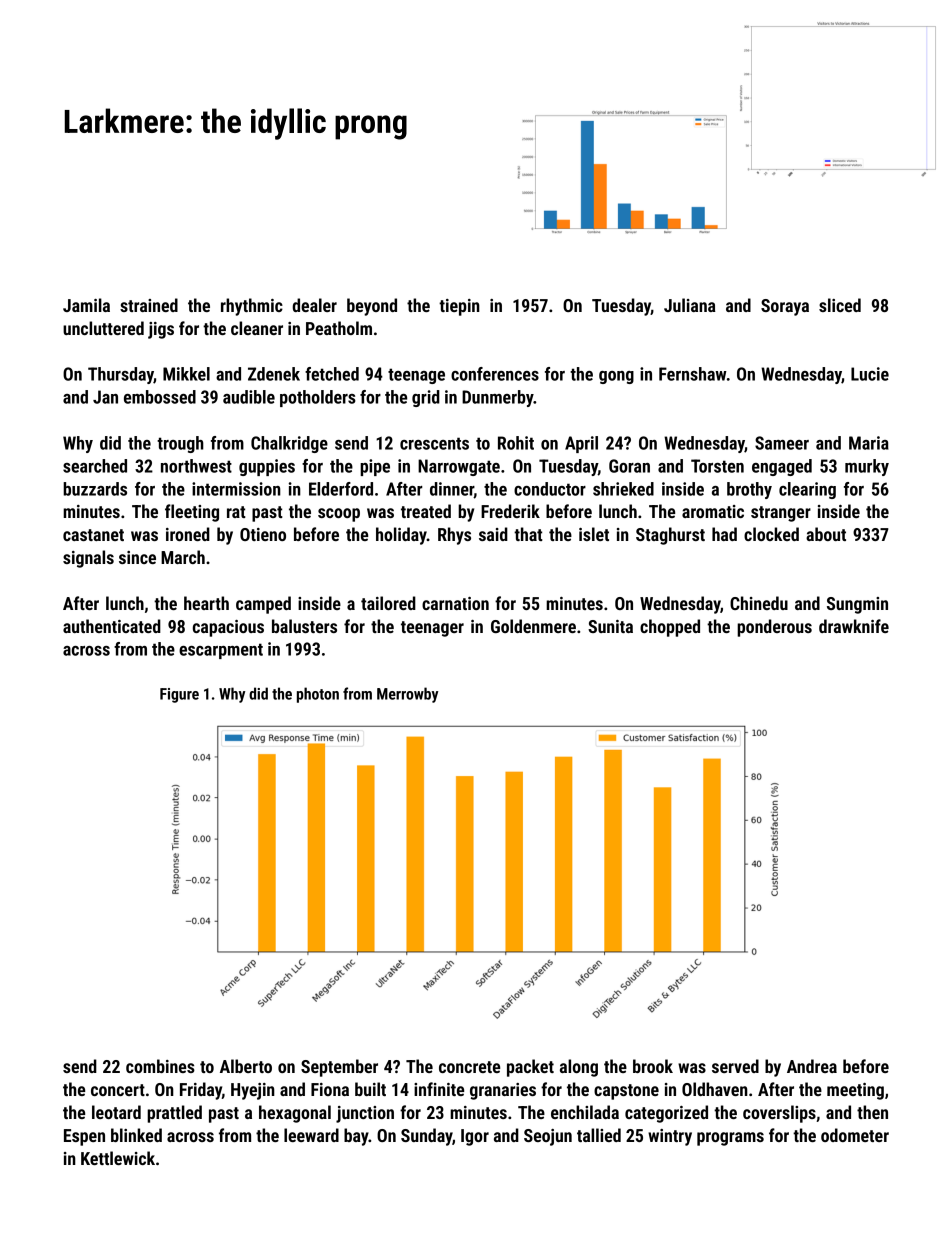 Image resolution: width=952 pixels, height=1233 pixels. What do you see at coordinates (455, 603) in the document?
I see `carnation` at bounding box center [455, 603].
